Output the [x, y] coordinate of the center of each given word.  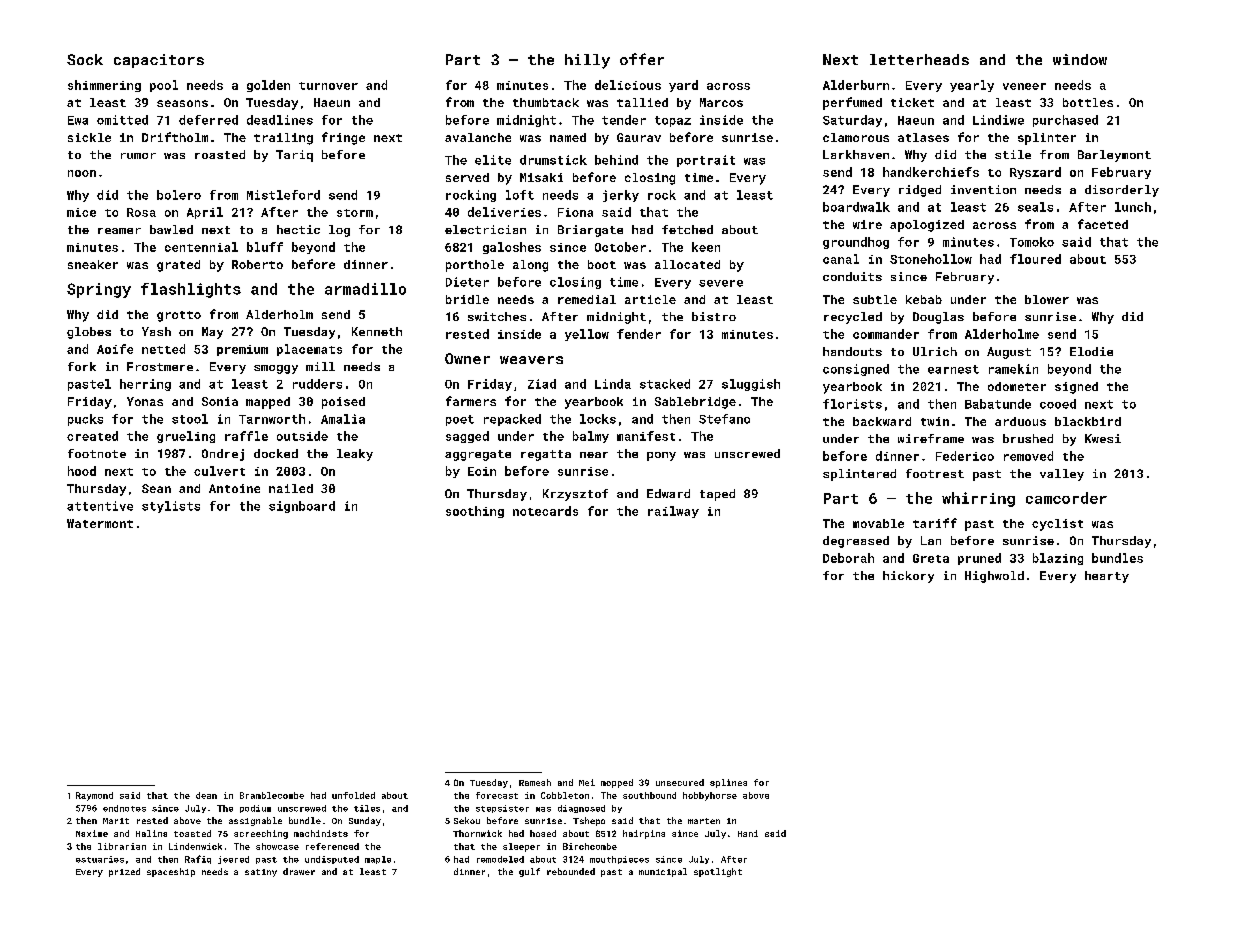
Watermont [100, 523]
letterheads [919, 59]
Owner [467, 358]
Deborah [848, 558]
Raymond [94, 796]
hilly [587, 61]
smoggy [276, 369]
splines [728, 783]
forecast [497, 795]
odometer [1017, 386]
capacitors [159, 61]
